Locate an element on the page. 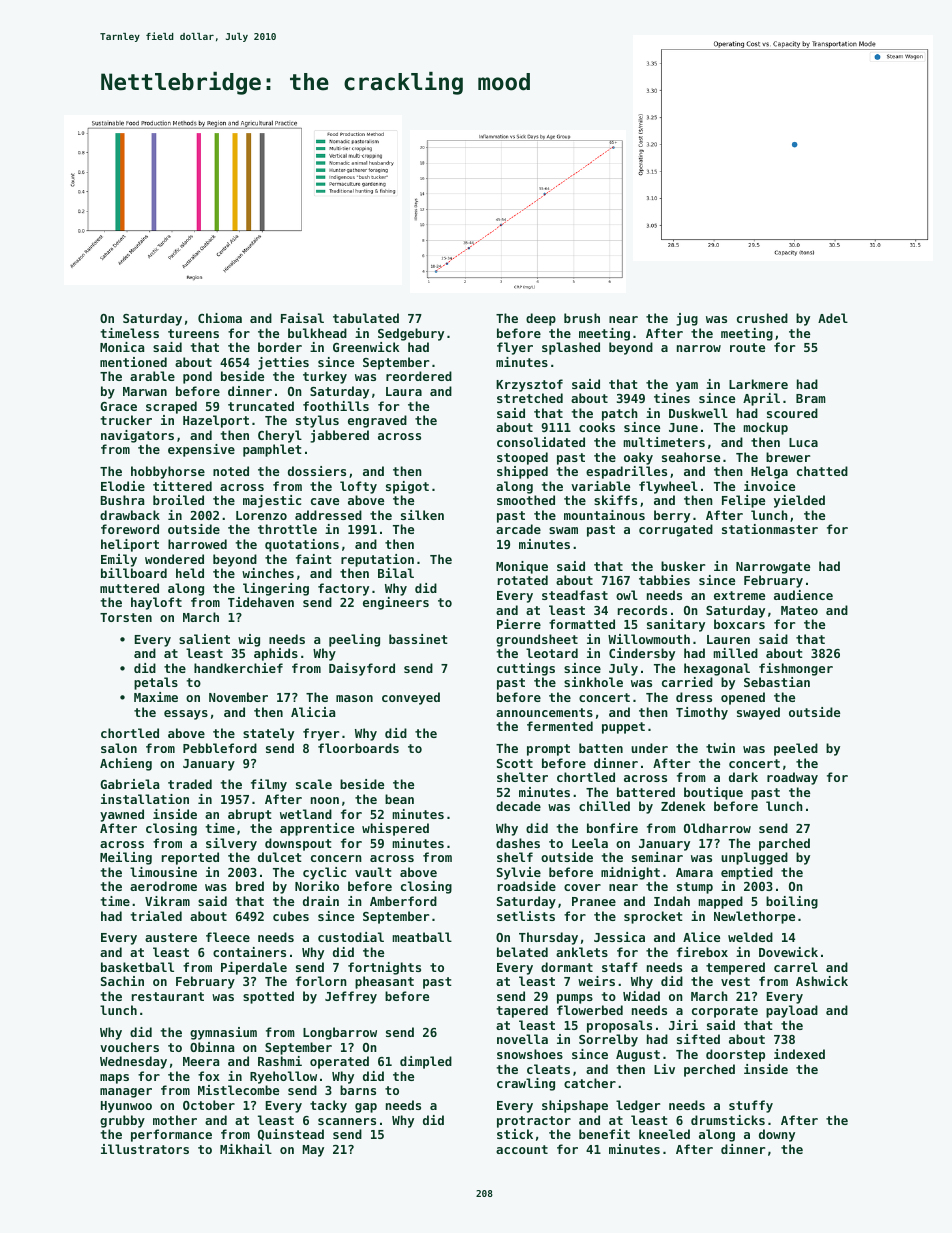 This document has height=1233, width=952. fleece is located at coordinates (228, 937).
